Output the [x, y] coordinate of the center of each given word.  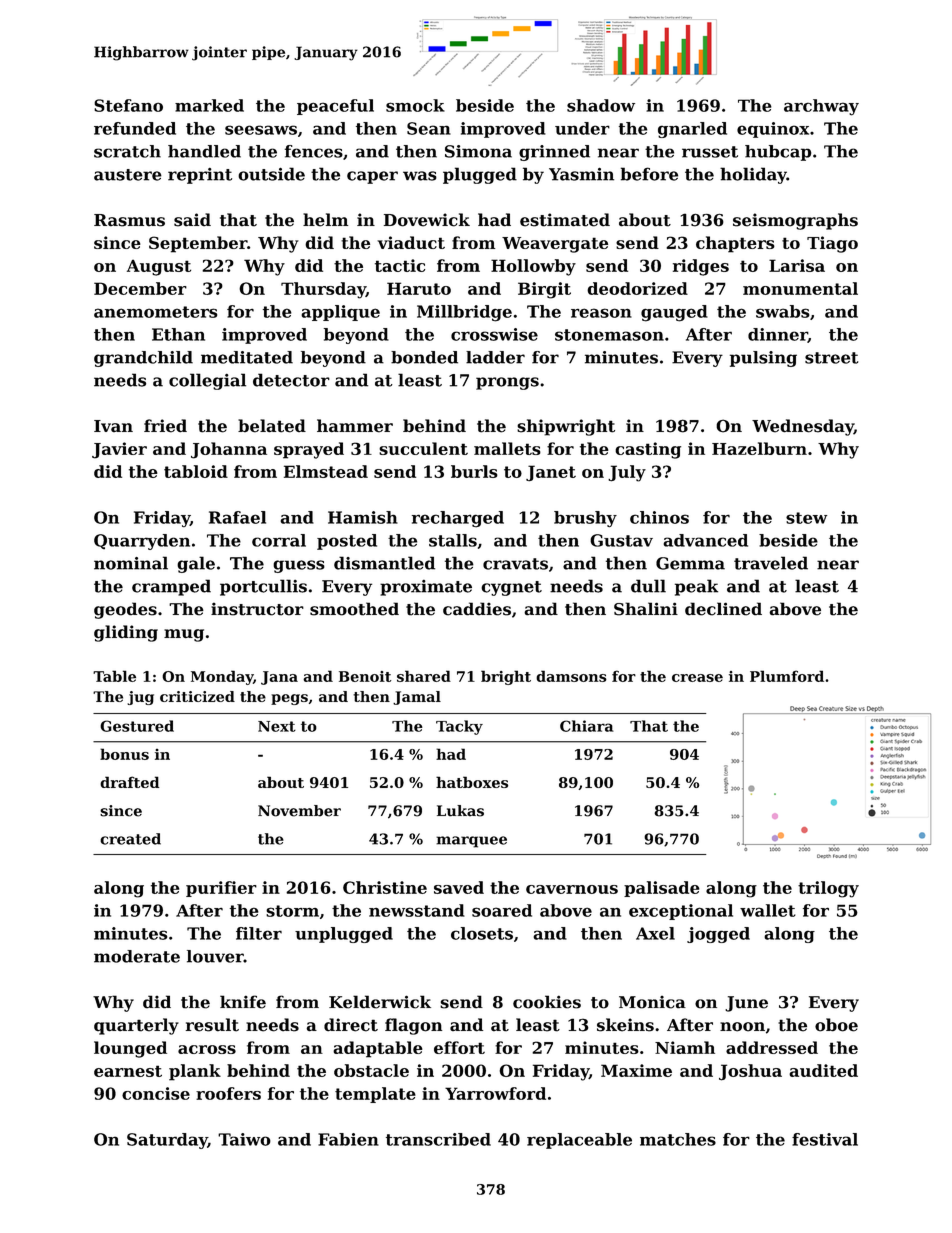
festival [825, 1139]
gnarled [692, 130]
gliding [126, 633]
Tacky [459, 727]
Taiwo [244, 1139]
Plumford [787, 676]
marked [209, 105]
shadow [601, 105]
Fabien [348, 1139]
